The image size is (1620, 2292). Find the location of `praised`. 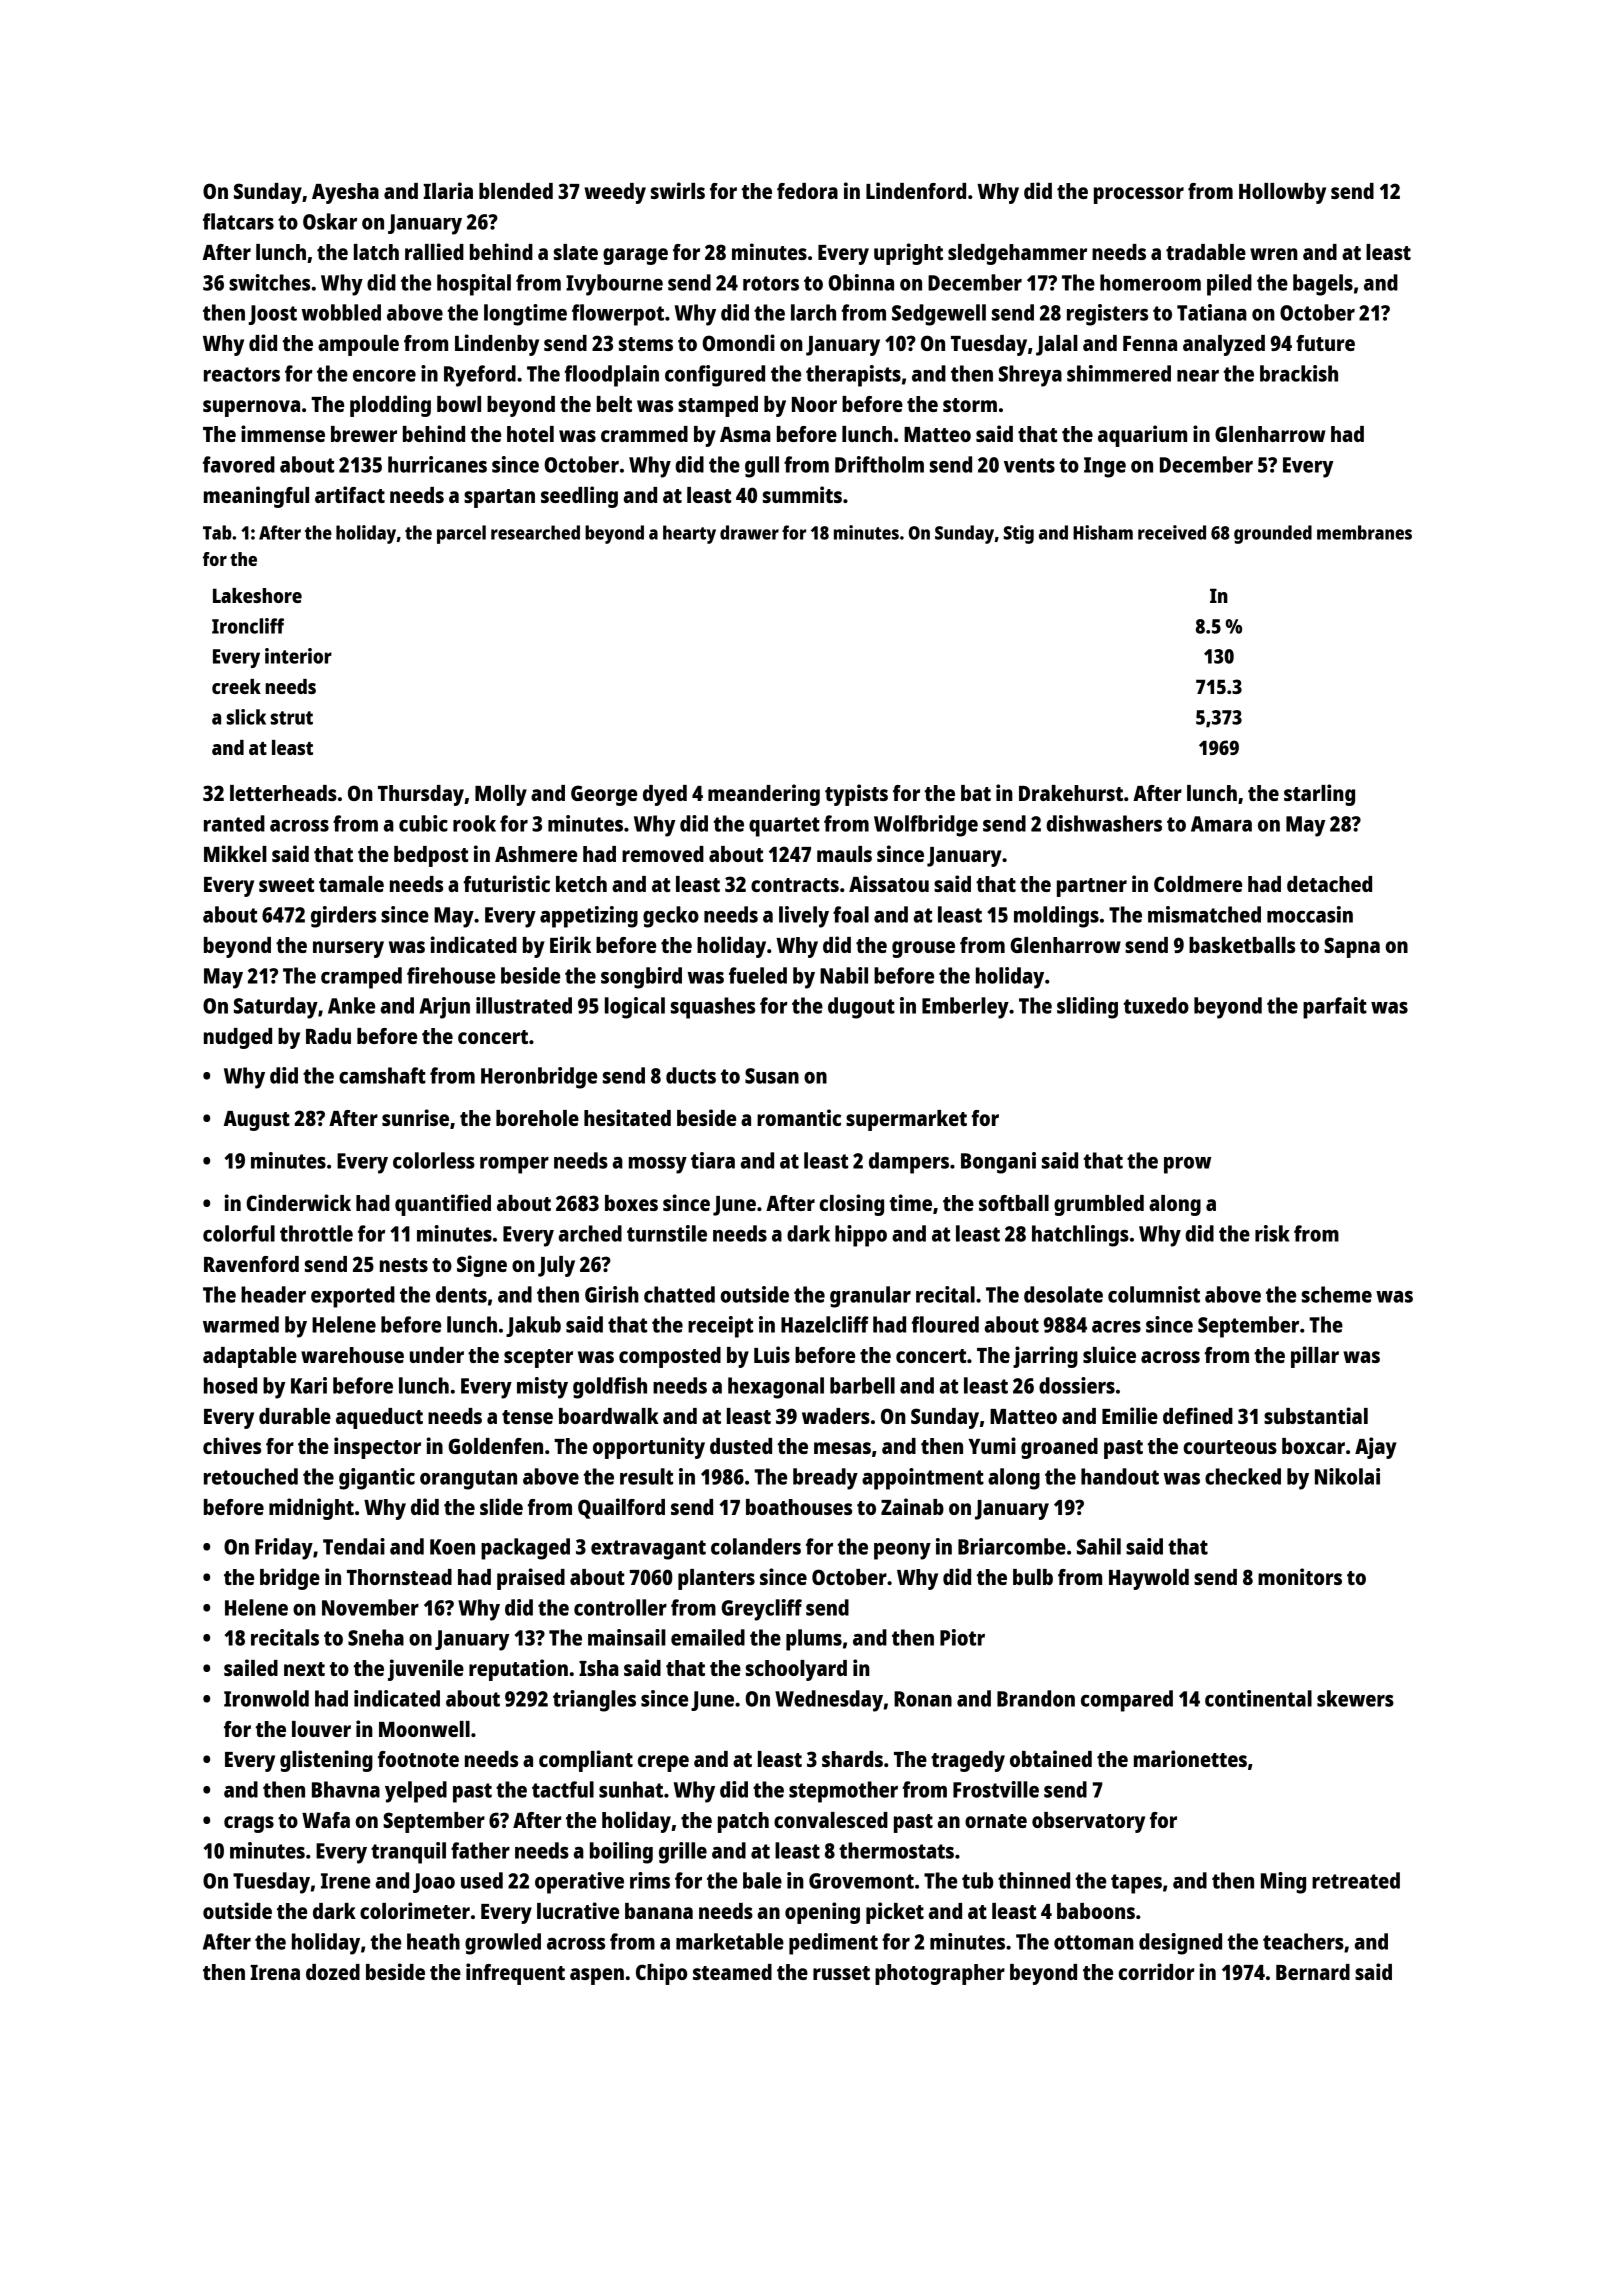

praised is located at coordinates (531, 1579).
